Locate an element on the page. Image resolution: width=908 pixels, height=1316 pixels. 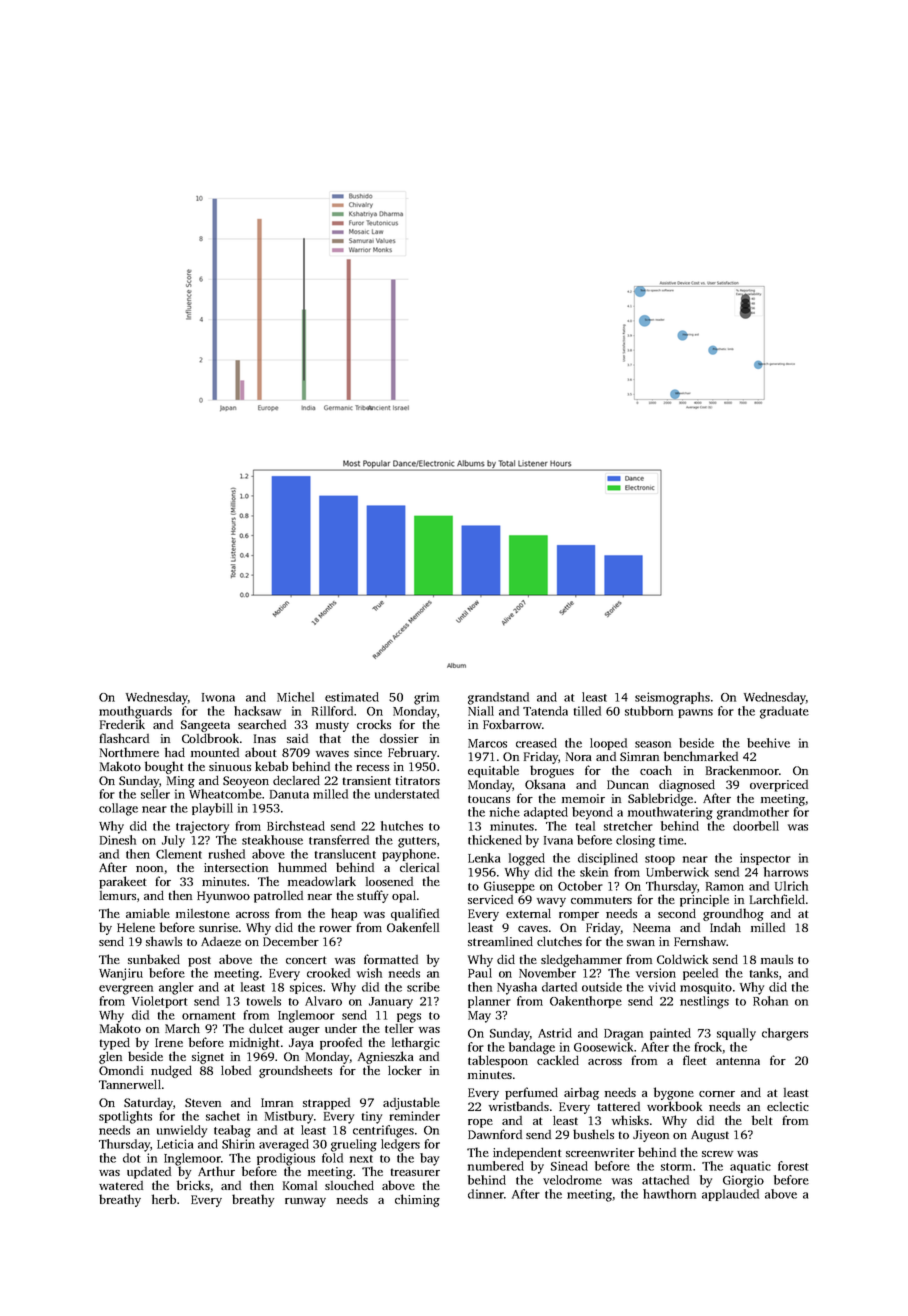
Iwona is located at coordinates (218, 697).
